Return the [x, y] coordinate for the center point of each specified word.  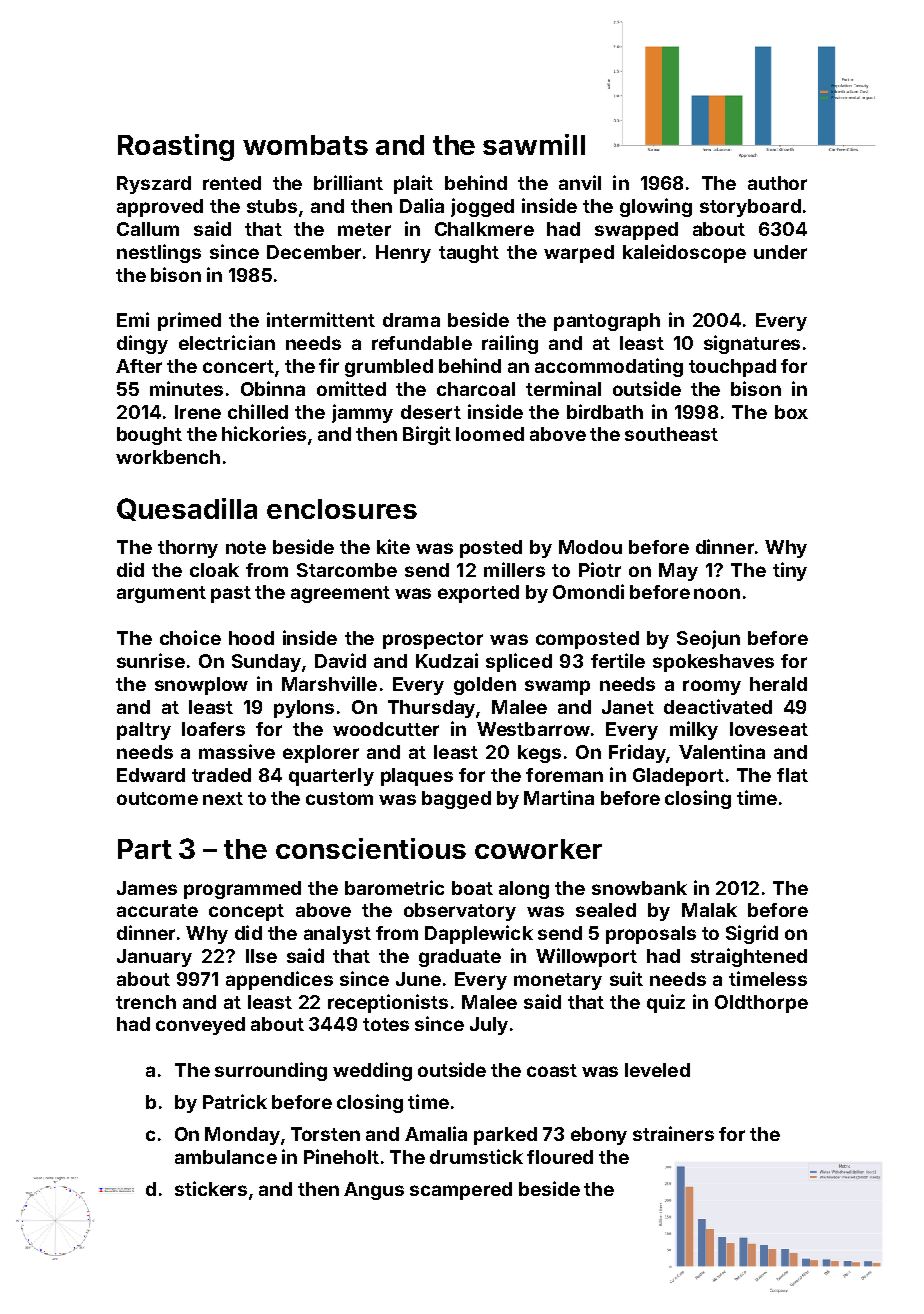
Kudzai [447, 660]
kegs [539, 754]
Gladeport [678, 777]
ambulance [226, 1157]
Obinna [273, 388]
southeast [671, 434]
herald [778, 684]
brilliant [348, 182]
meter [364, 229]
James [147, 888]
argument [161, 594]
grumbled [389, 368]
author [777, 183]
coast [552, 1070]
